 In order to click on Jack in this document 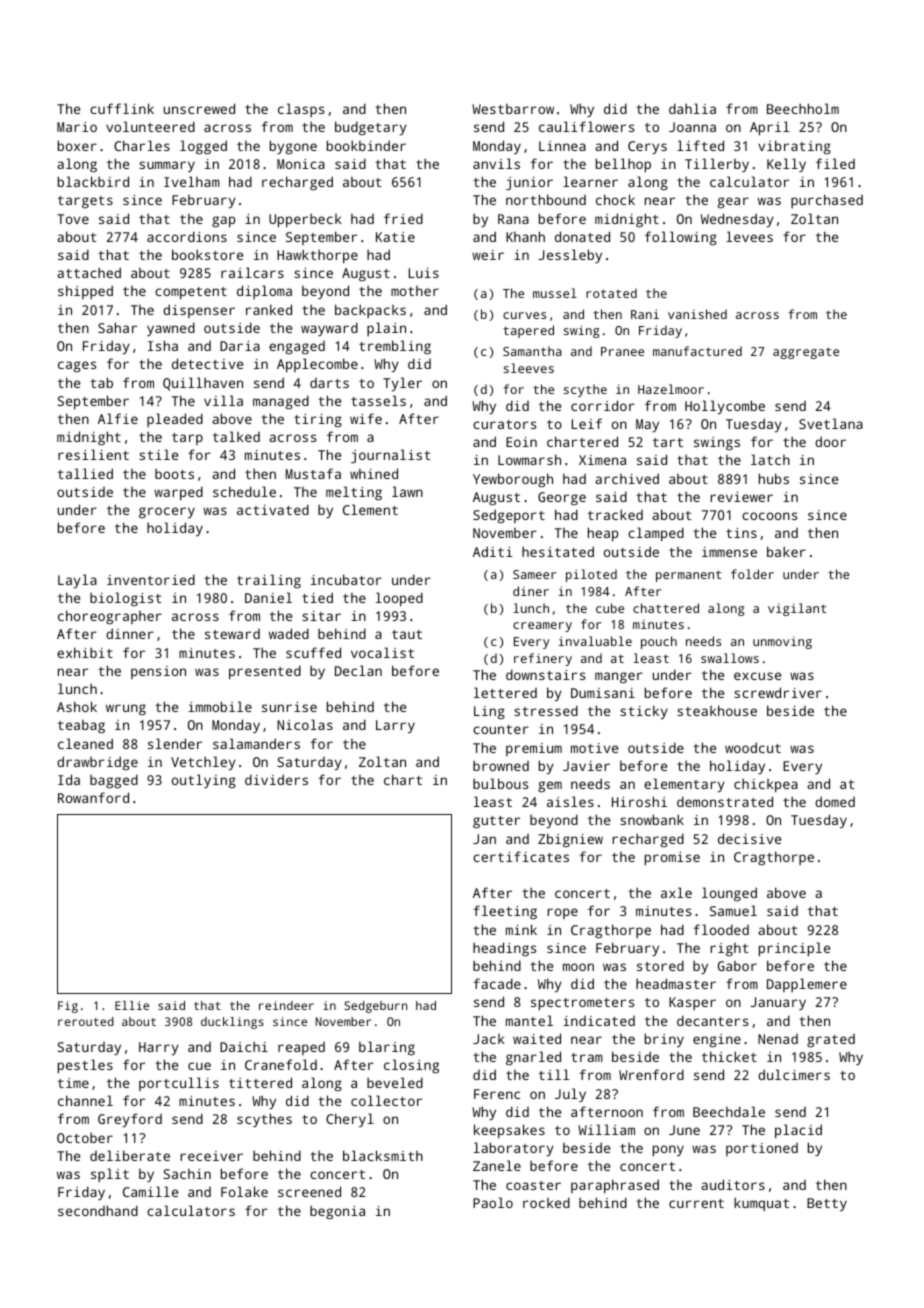, I will do `click(489, 1039)`.
